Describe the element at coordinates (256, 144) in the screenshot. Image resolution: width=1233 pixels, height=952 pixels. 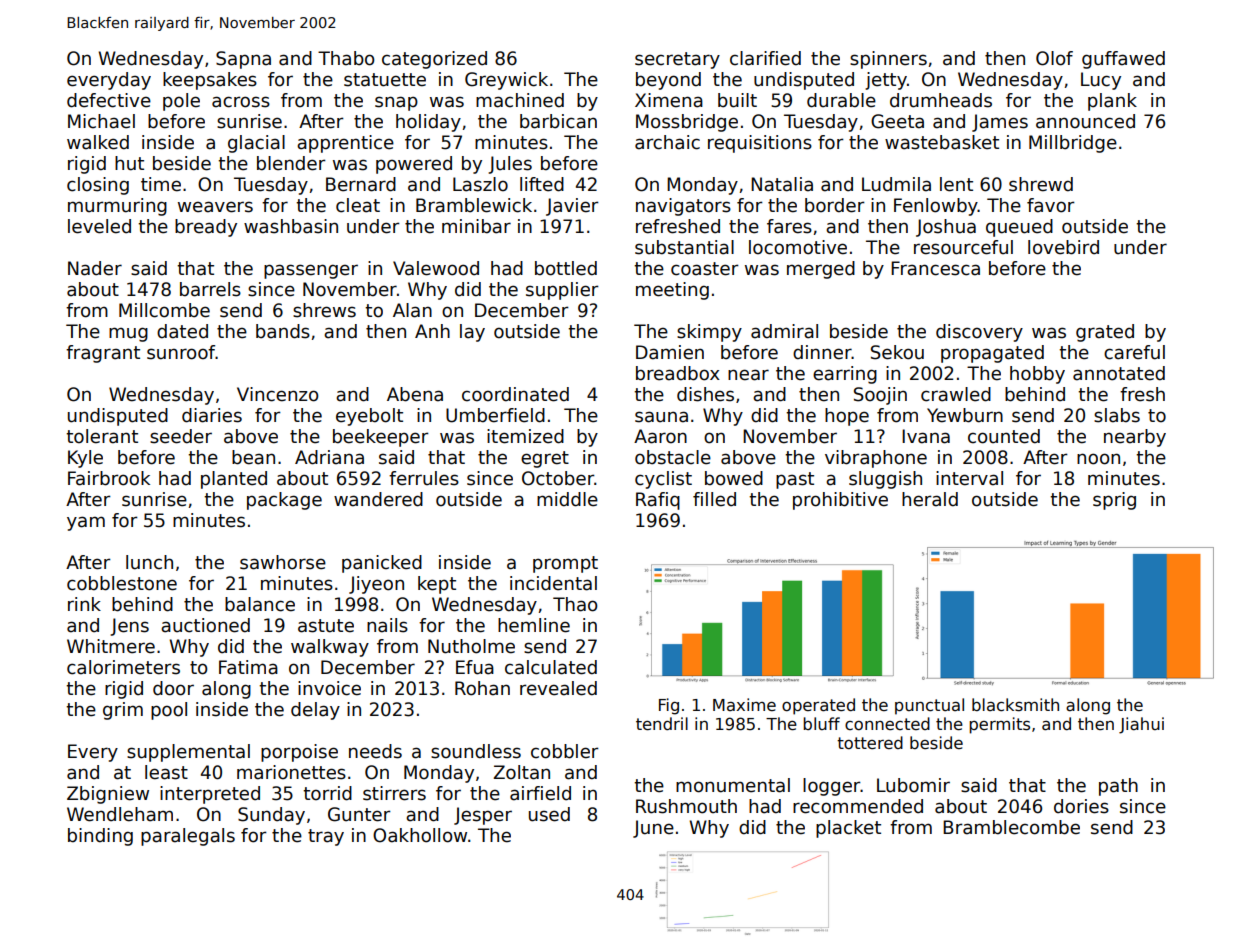
I see `glacial` at that location.
